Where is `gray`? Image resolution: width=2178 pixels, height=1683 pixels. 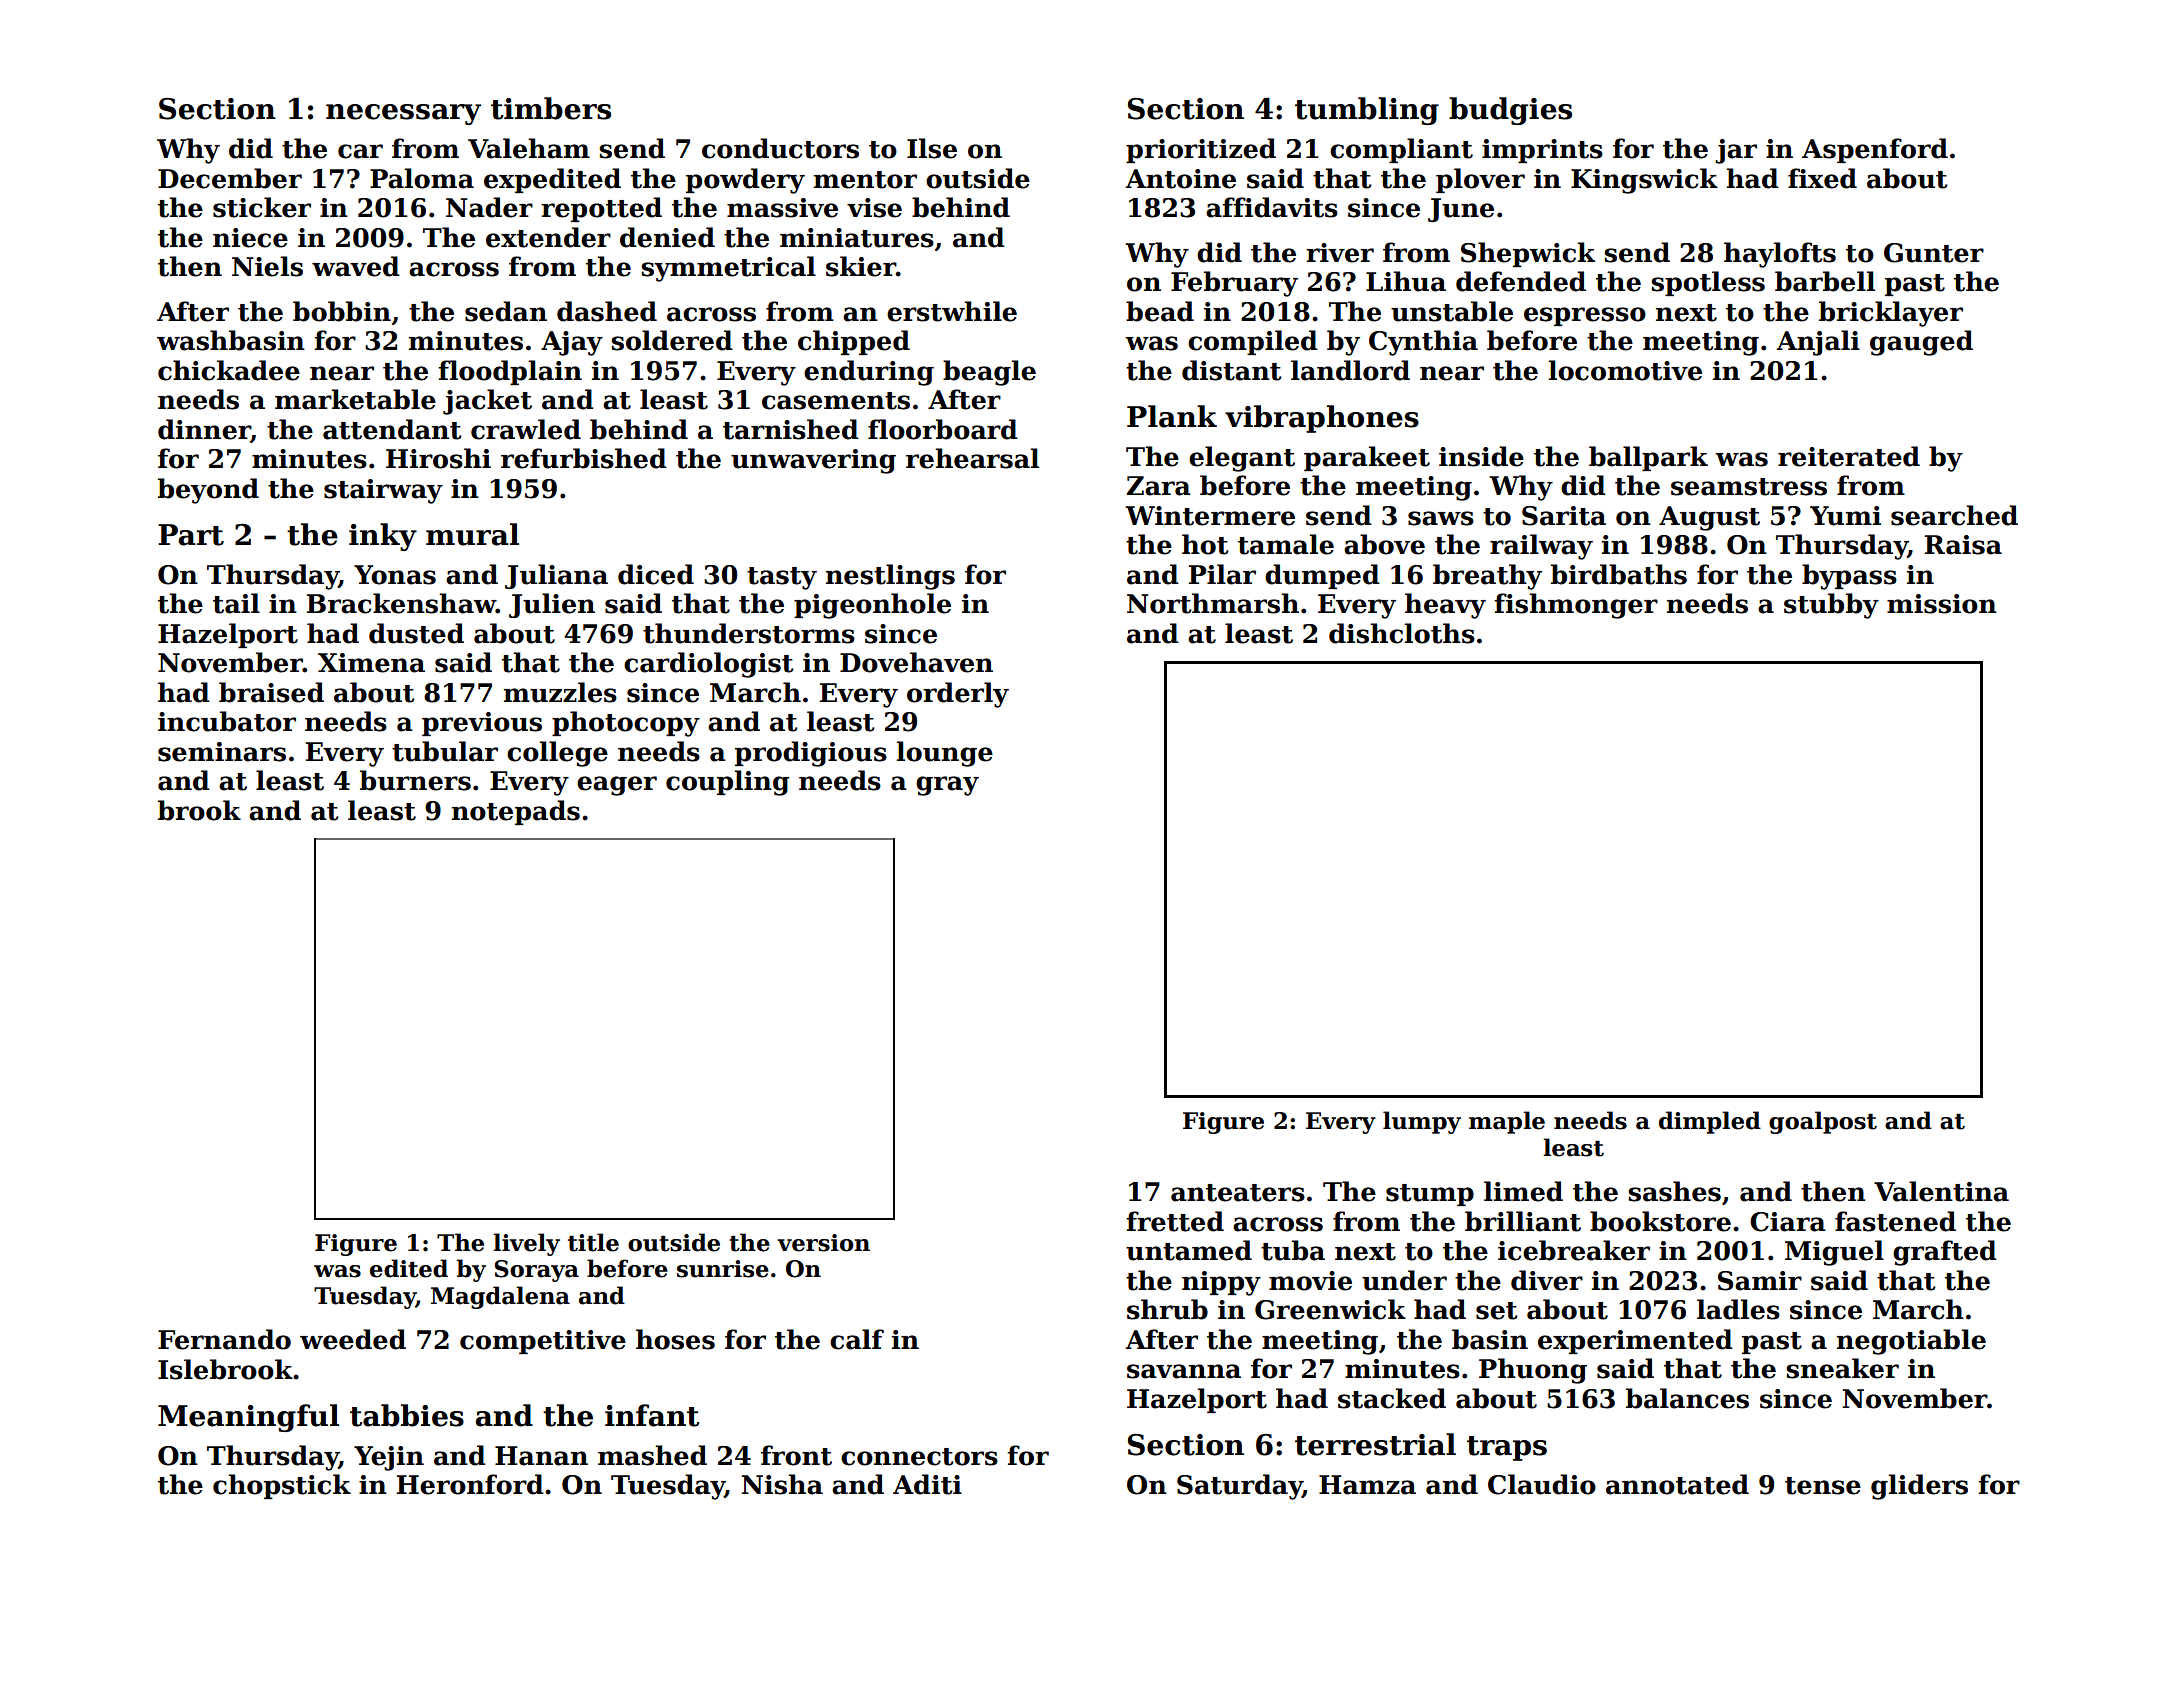 gray is located at coordinates (947, 786).
